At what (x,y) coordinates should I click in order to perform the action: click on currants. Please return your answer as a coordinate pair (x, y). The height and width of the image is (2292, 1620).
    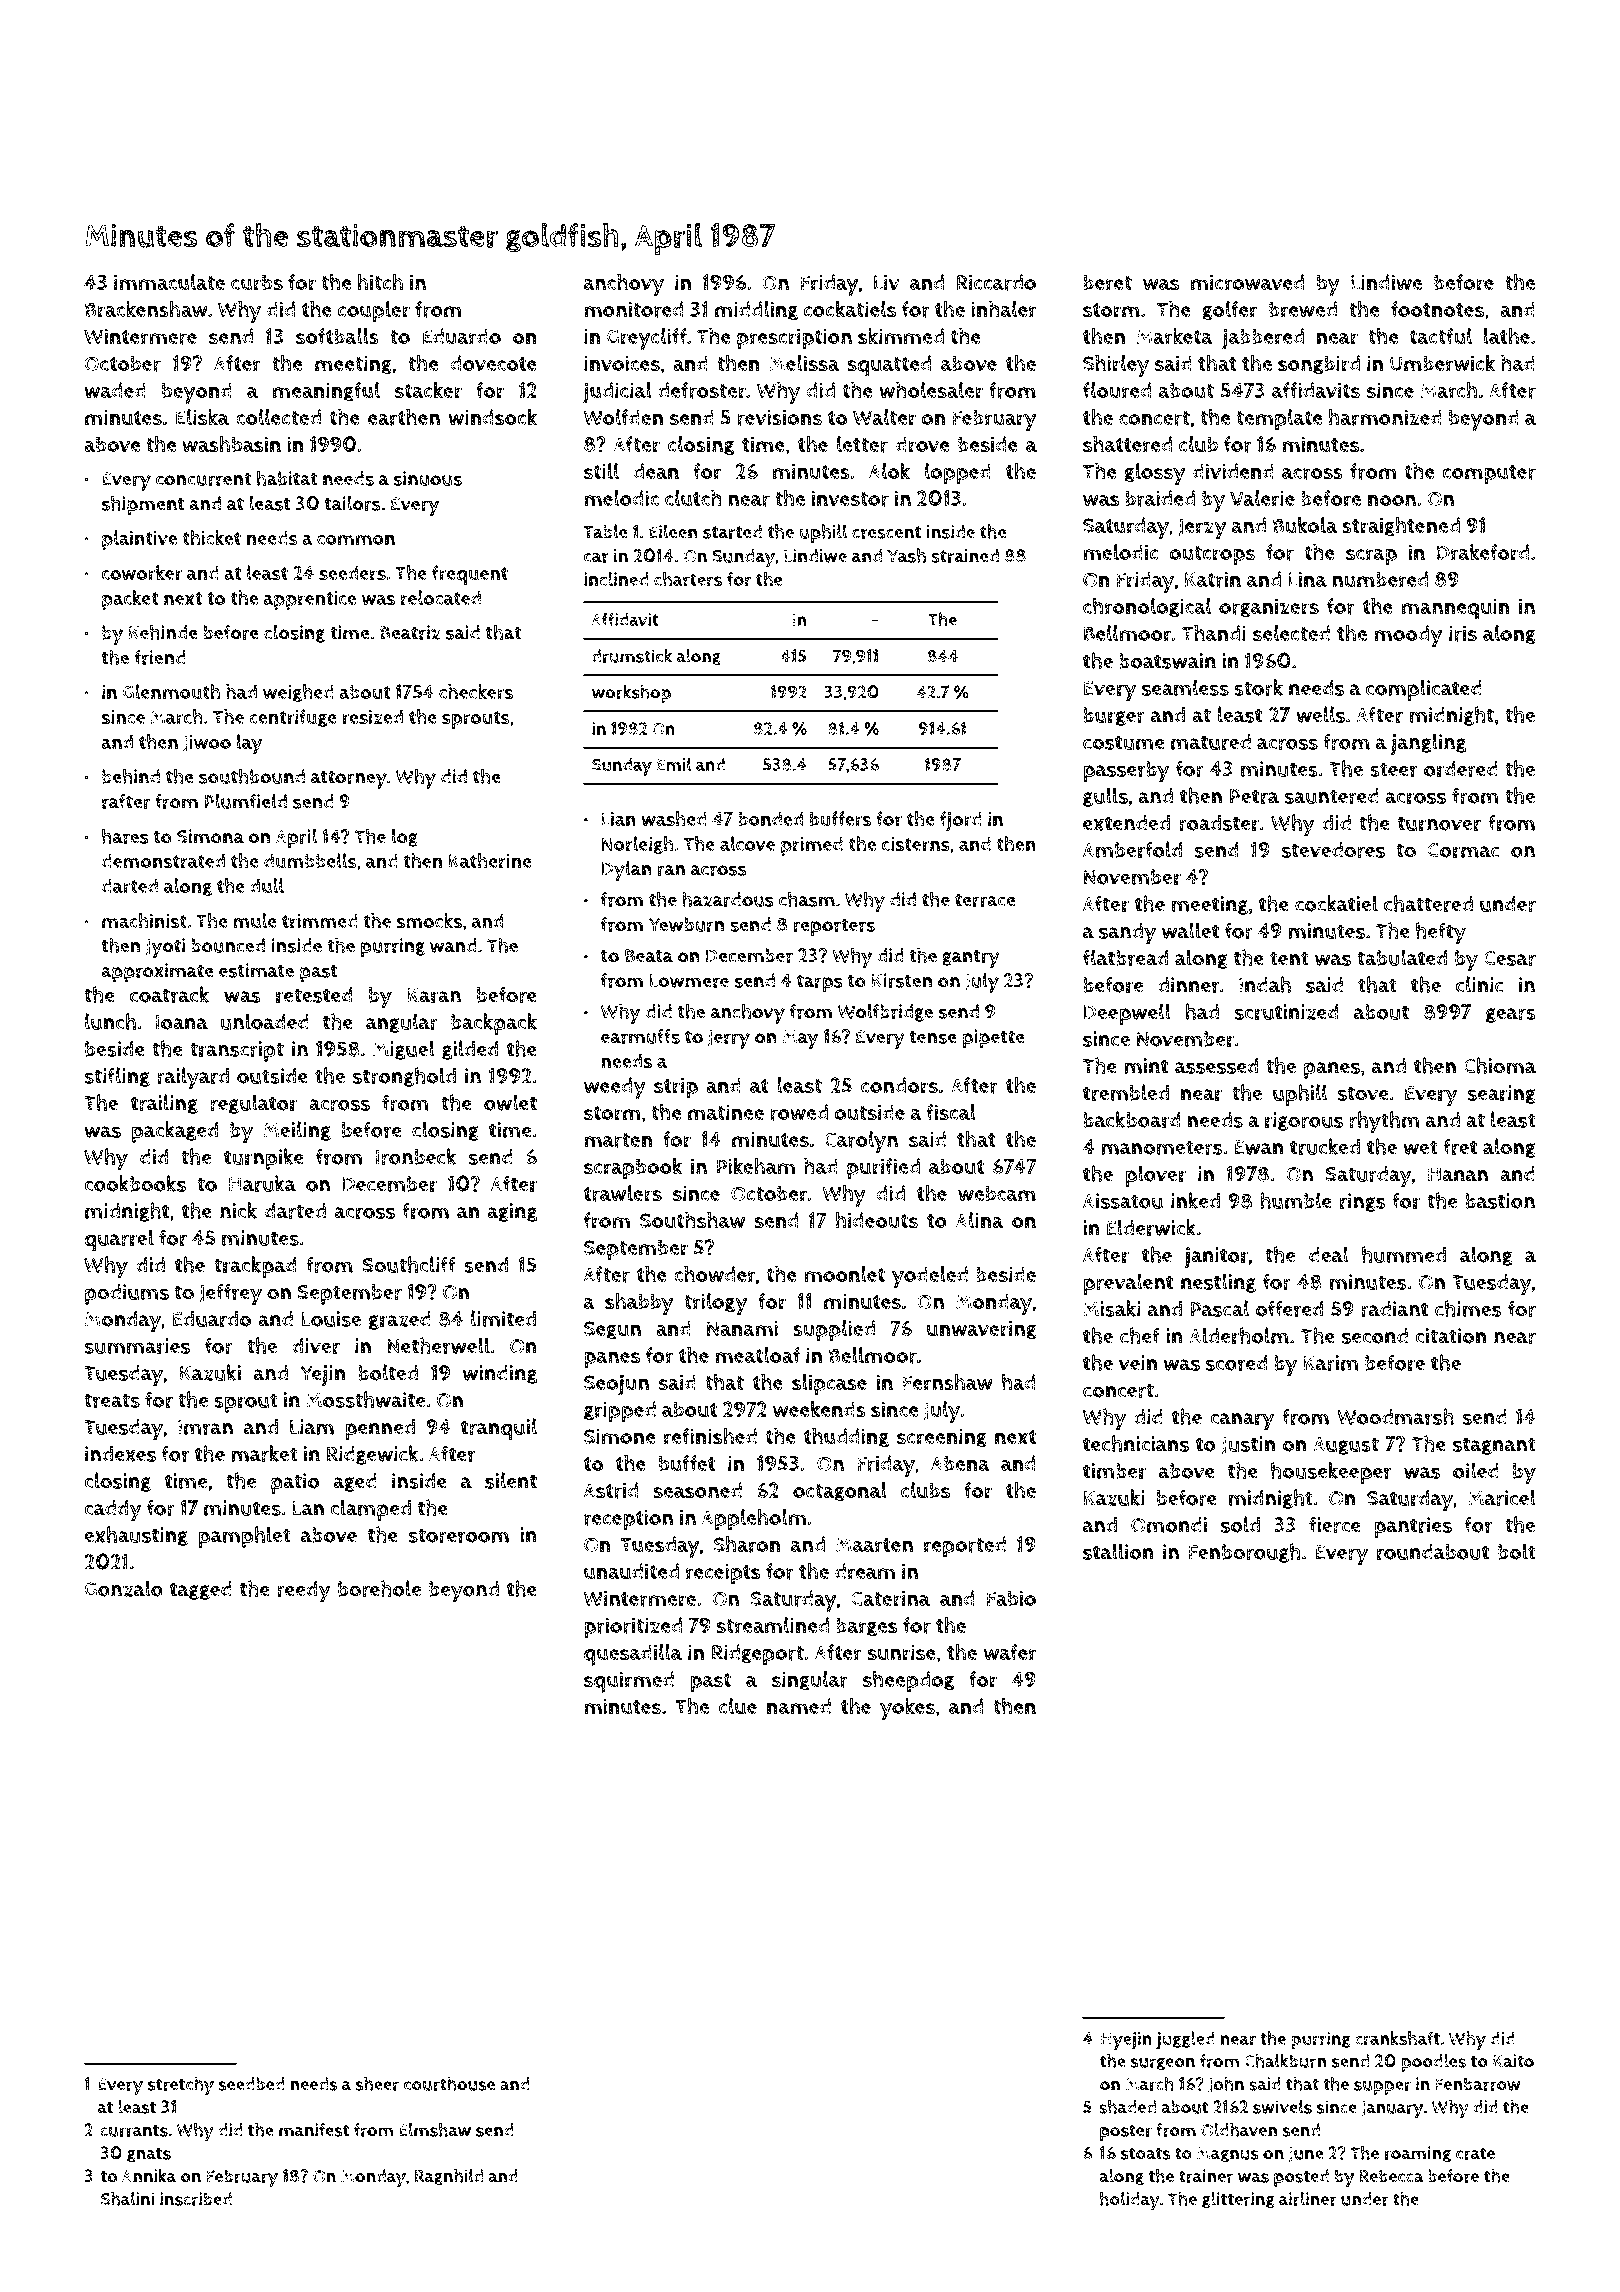
    Looking at the image, I should click on (134, 2130).
